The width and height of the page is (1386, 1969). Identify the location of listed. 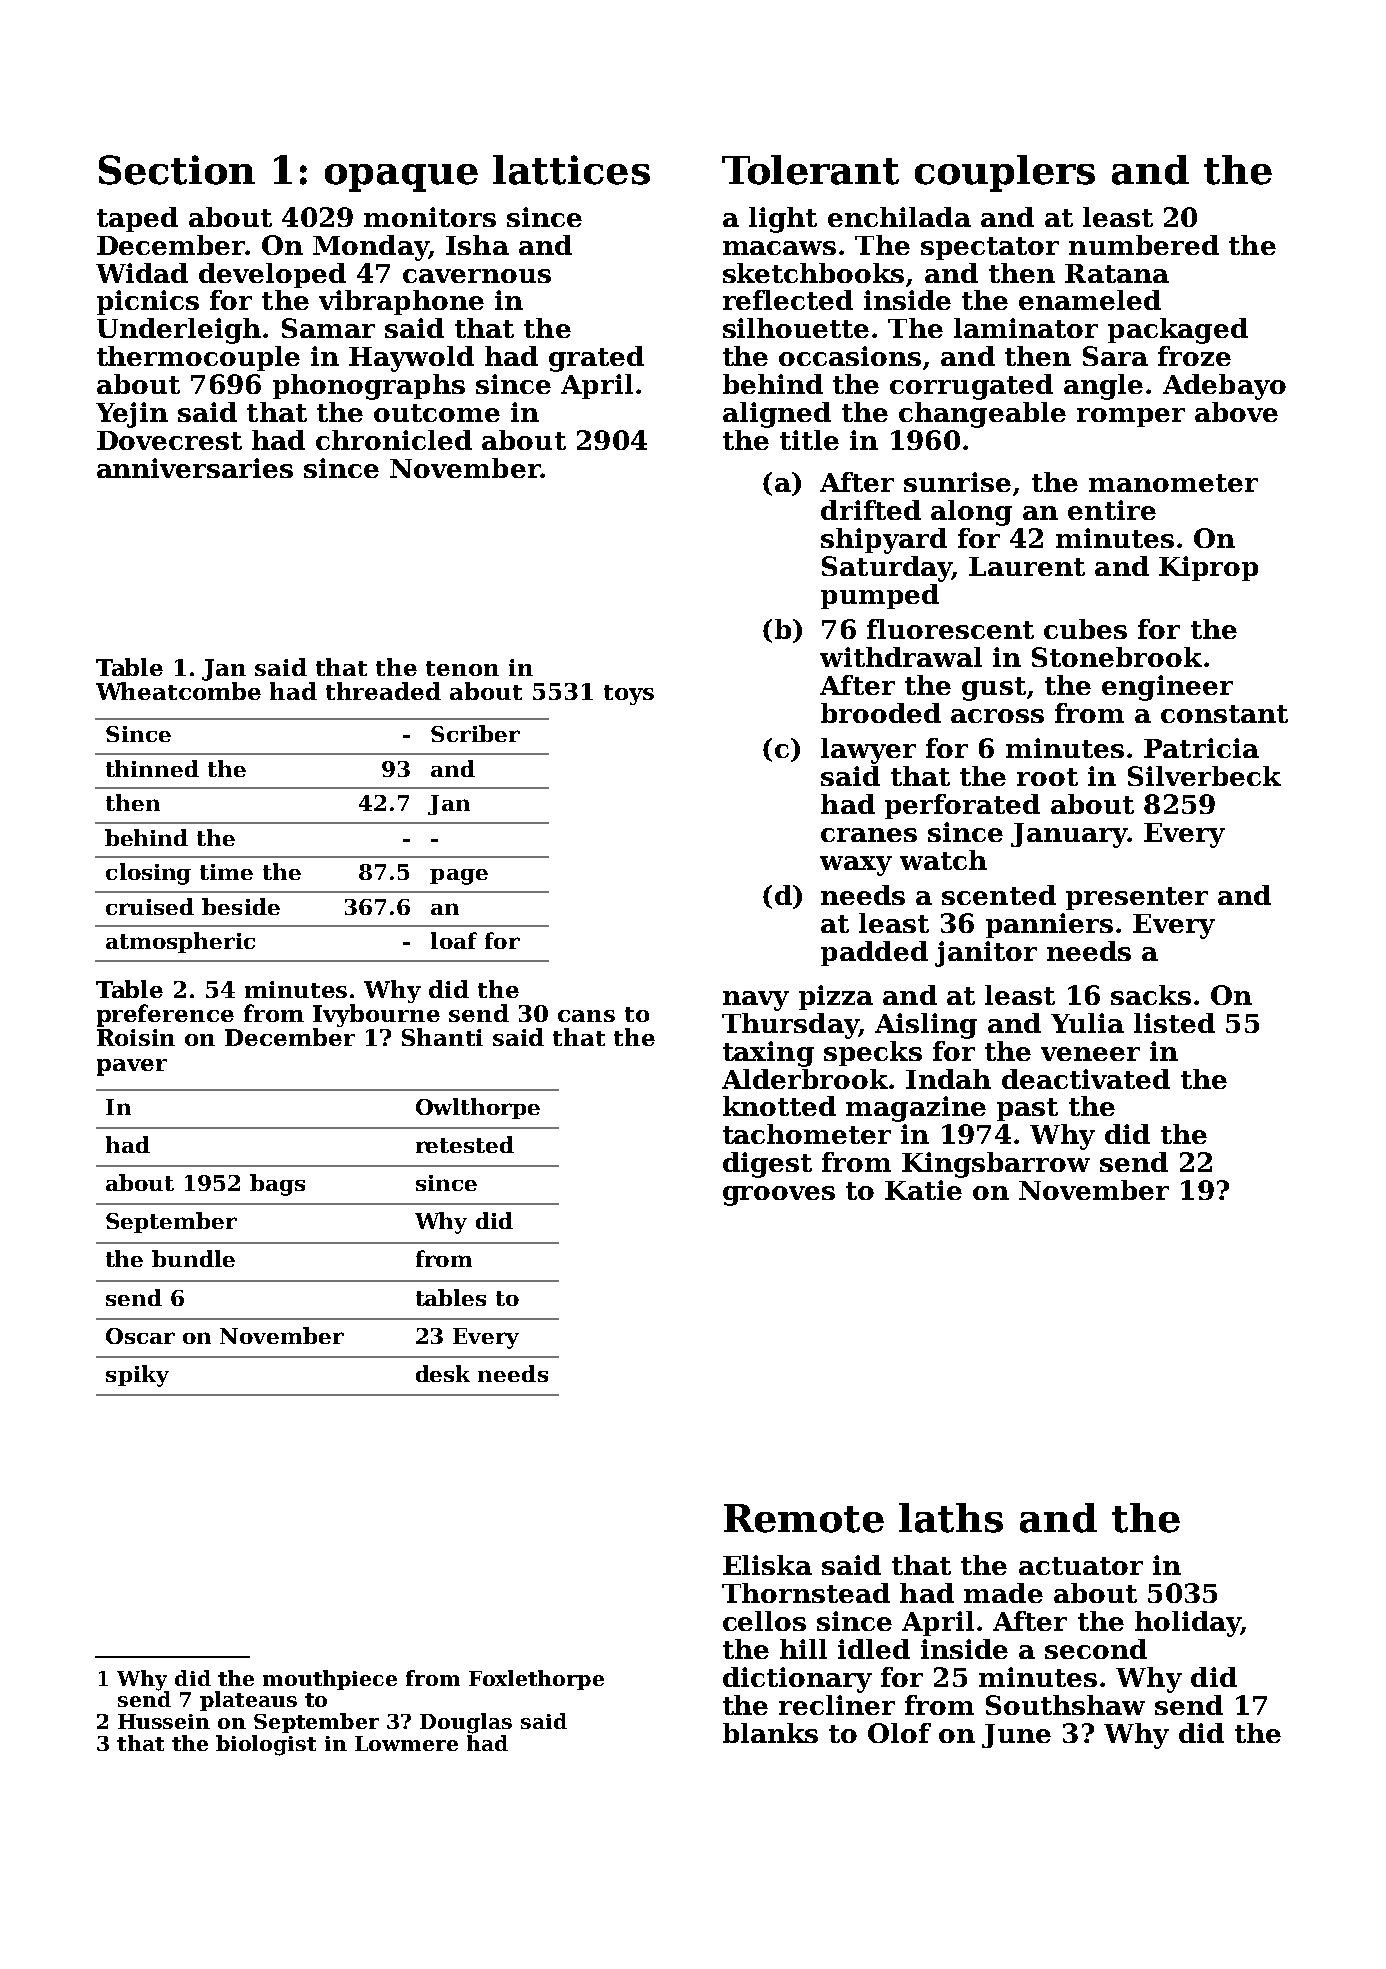
(1174, 1023).
